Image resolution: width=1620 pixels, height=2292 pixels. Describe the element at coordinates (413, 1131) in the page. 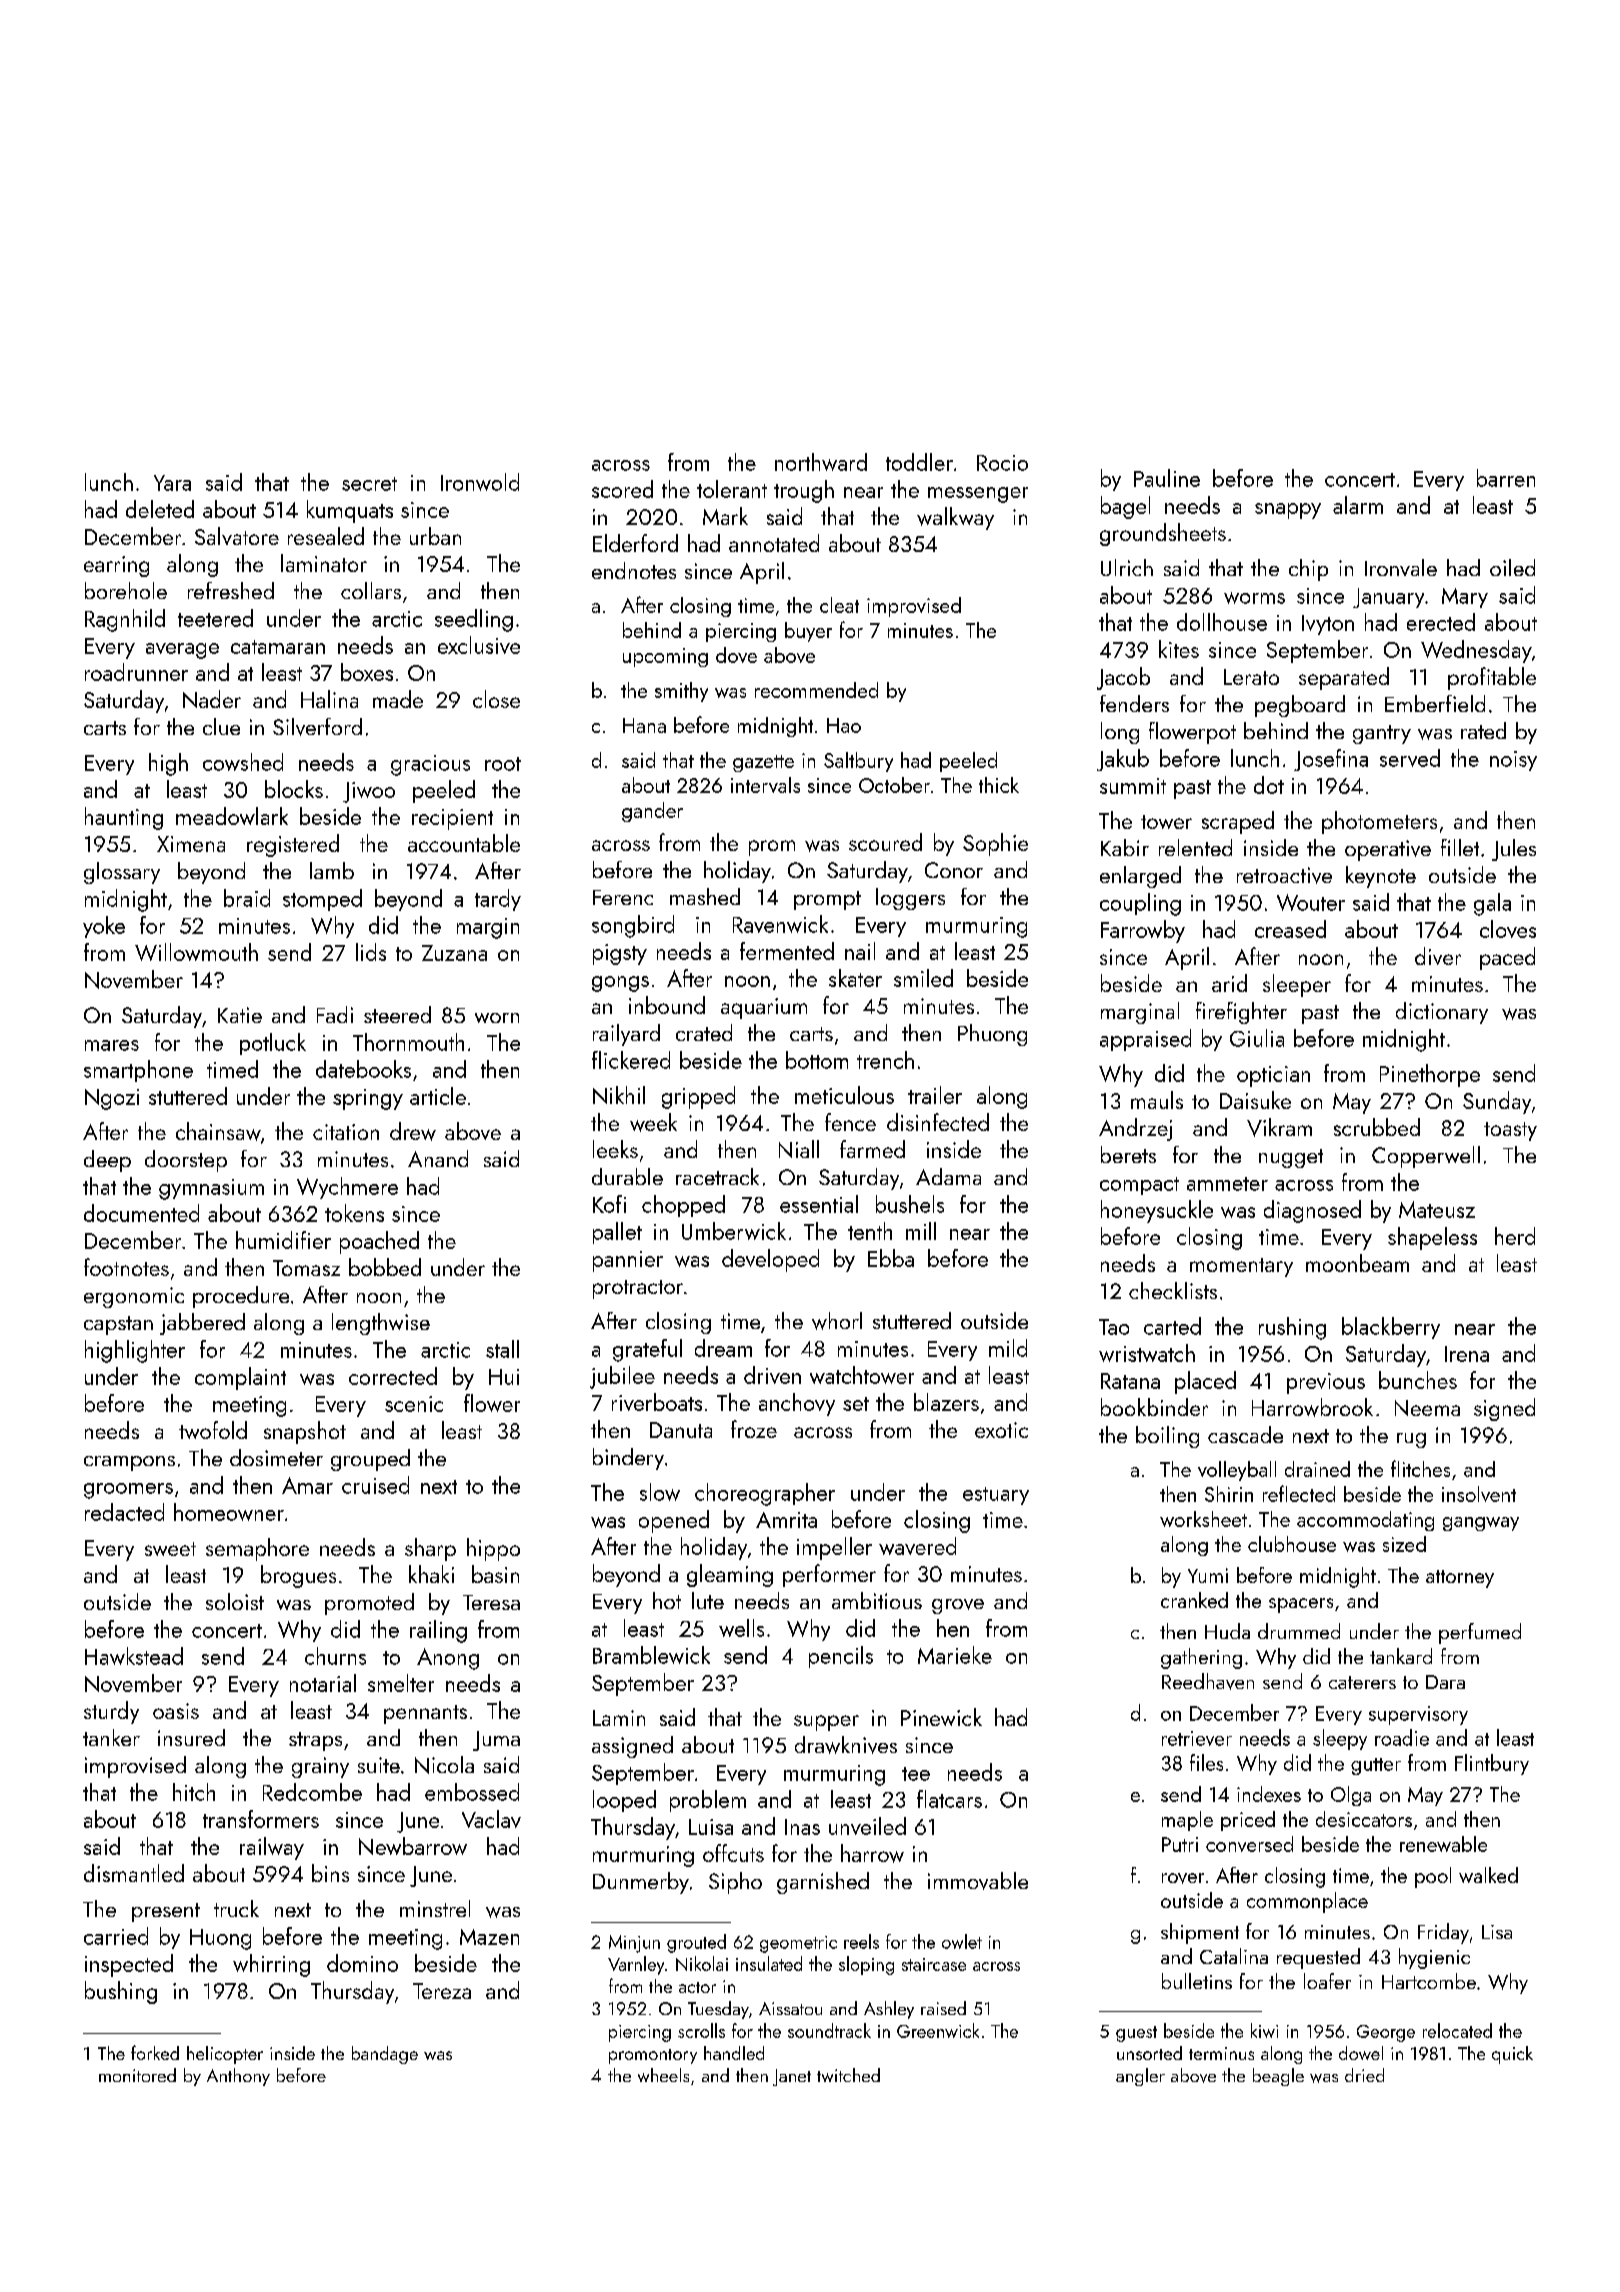

I see `drew` at that location.
